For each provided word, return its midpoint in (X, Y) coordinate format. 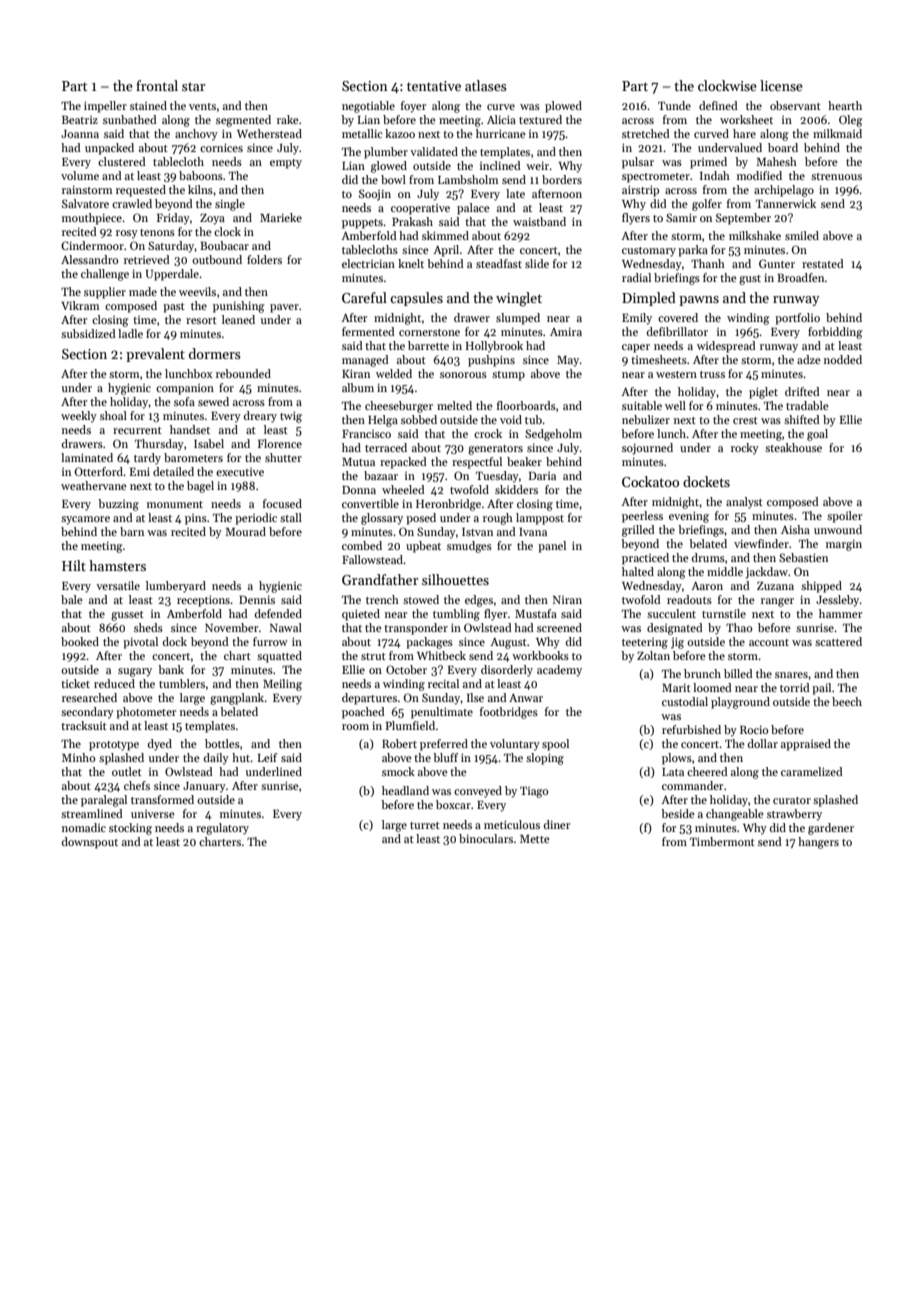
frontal (157, 85)
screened (559, 627)
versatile (118, 585)
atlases (486, 85)
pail (821, 689)
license (781, 85)
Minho (78, 757)
